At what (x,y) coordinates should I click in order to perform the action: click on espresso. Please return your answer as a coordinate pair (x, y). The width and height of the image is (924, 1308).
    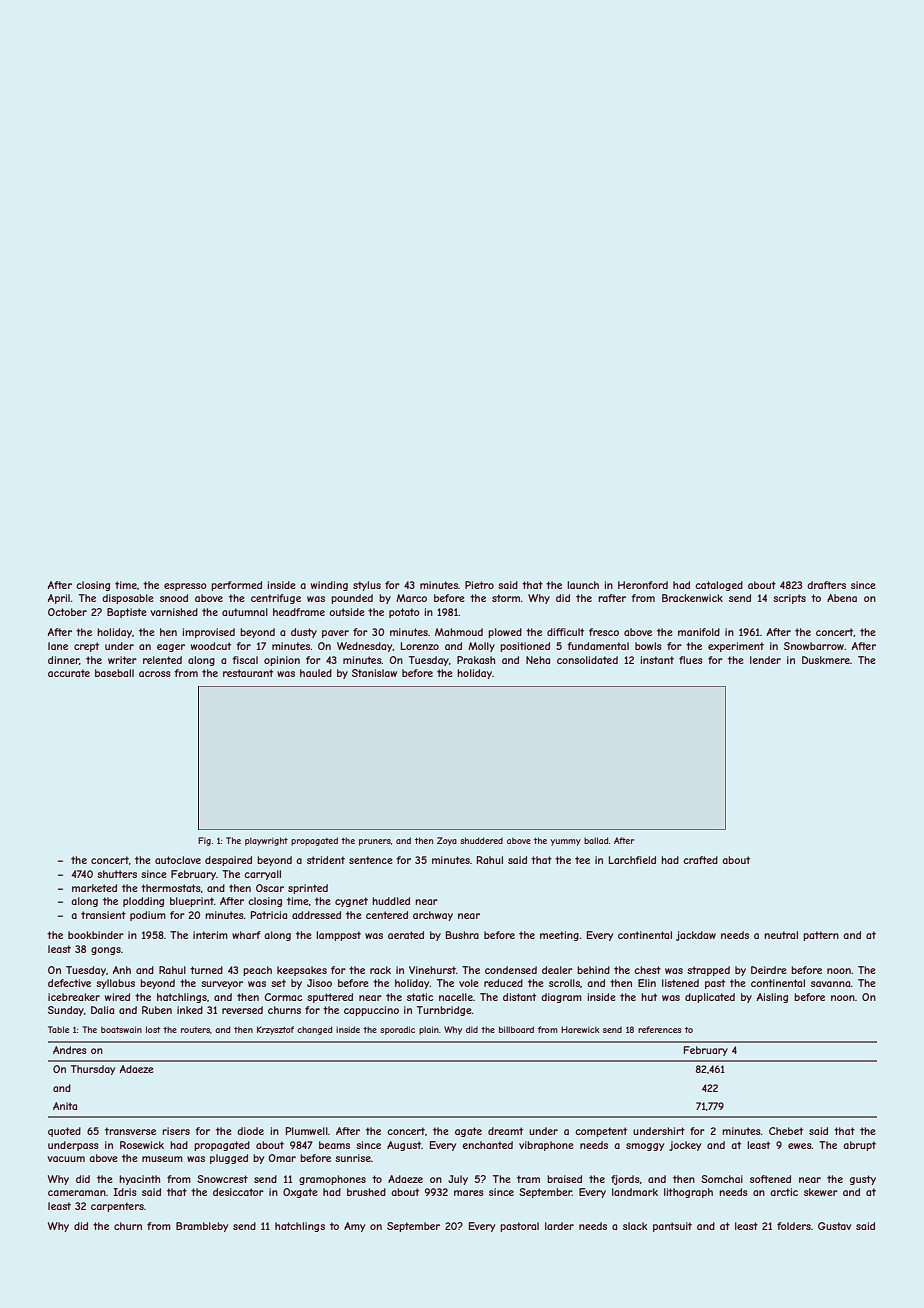
    Looking at the image, I should click on (185, 587).
